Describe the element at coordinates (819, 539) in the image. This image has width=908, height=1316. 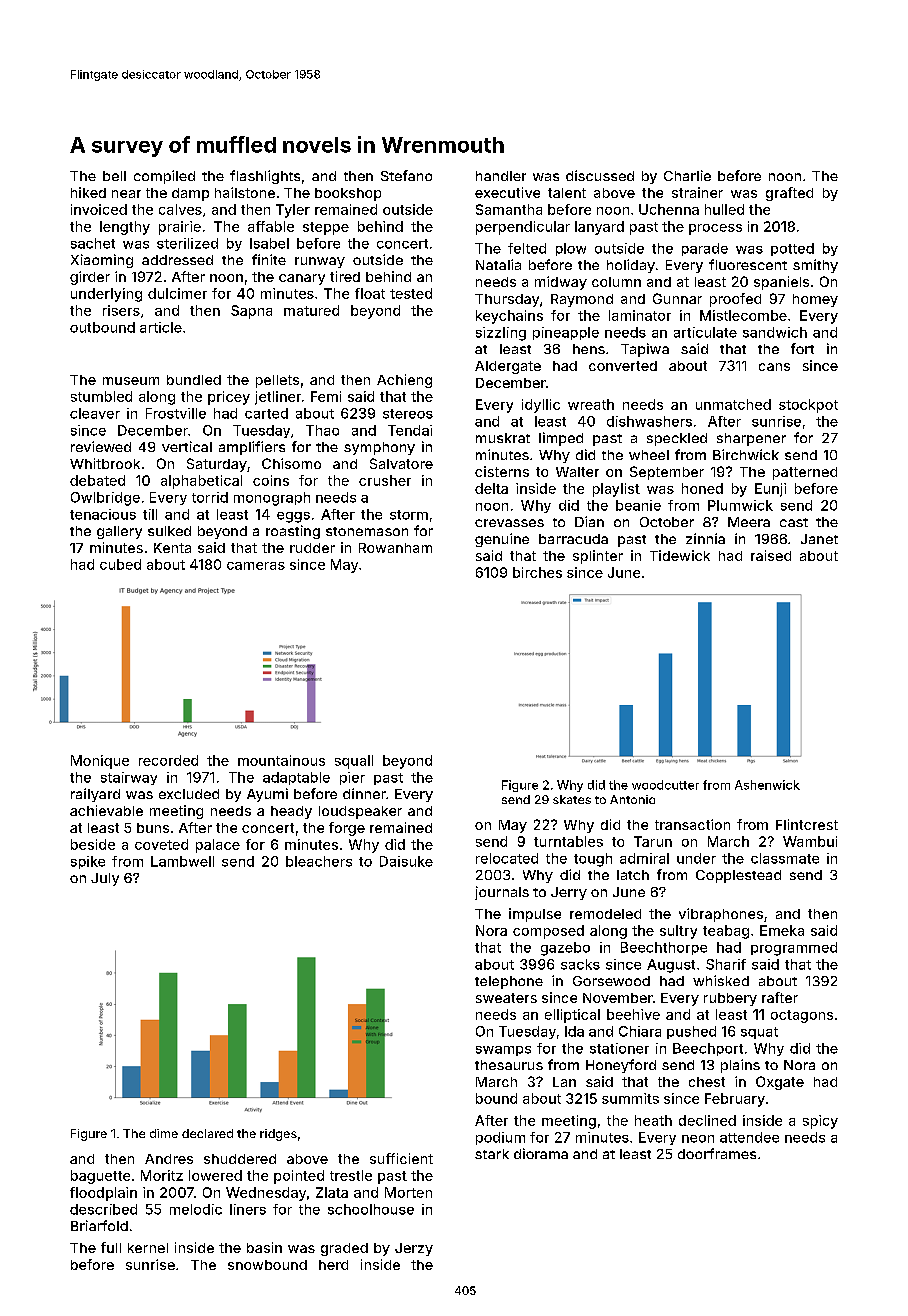
I see `Janet` at that location.
